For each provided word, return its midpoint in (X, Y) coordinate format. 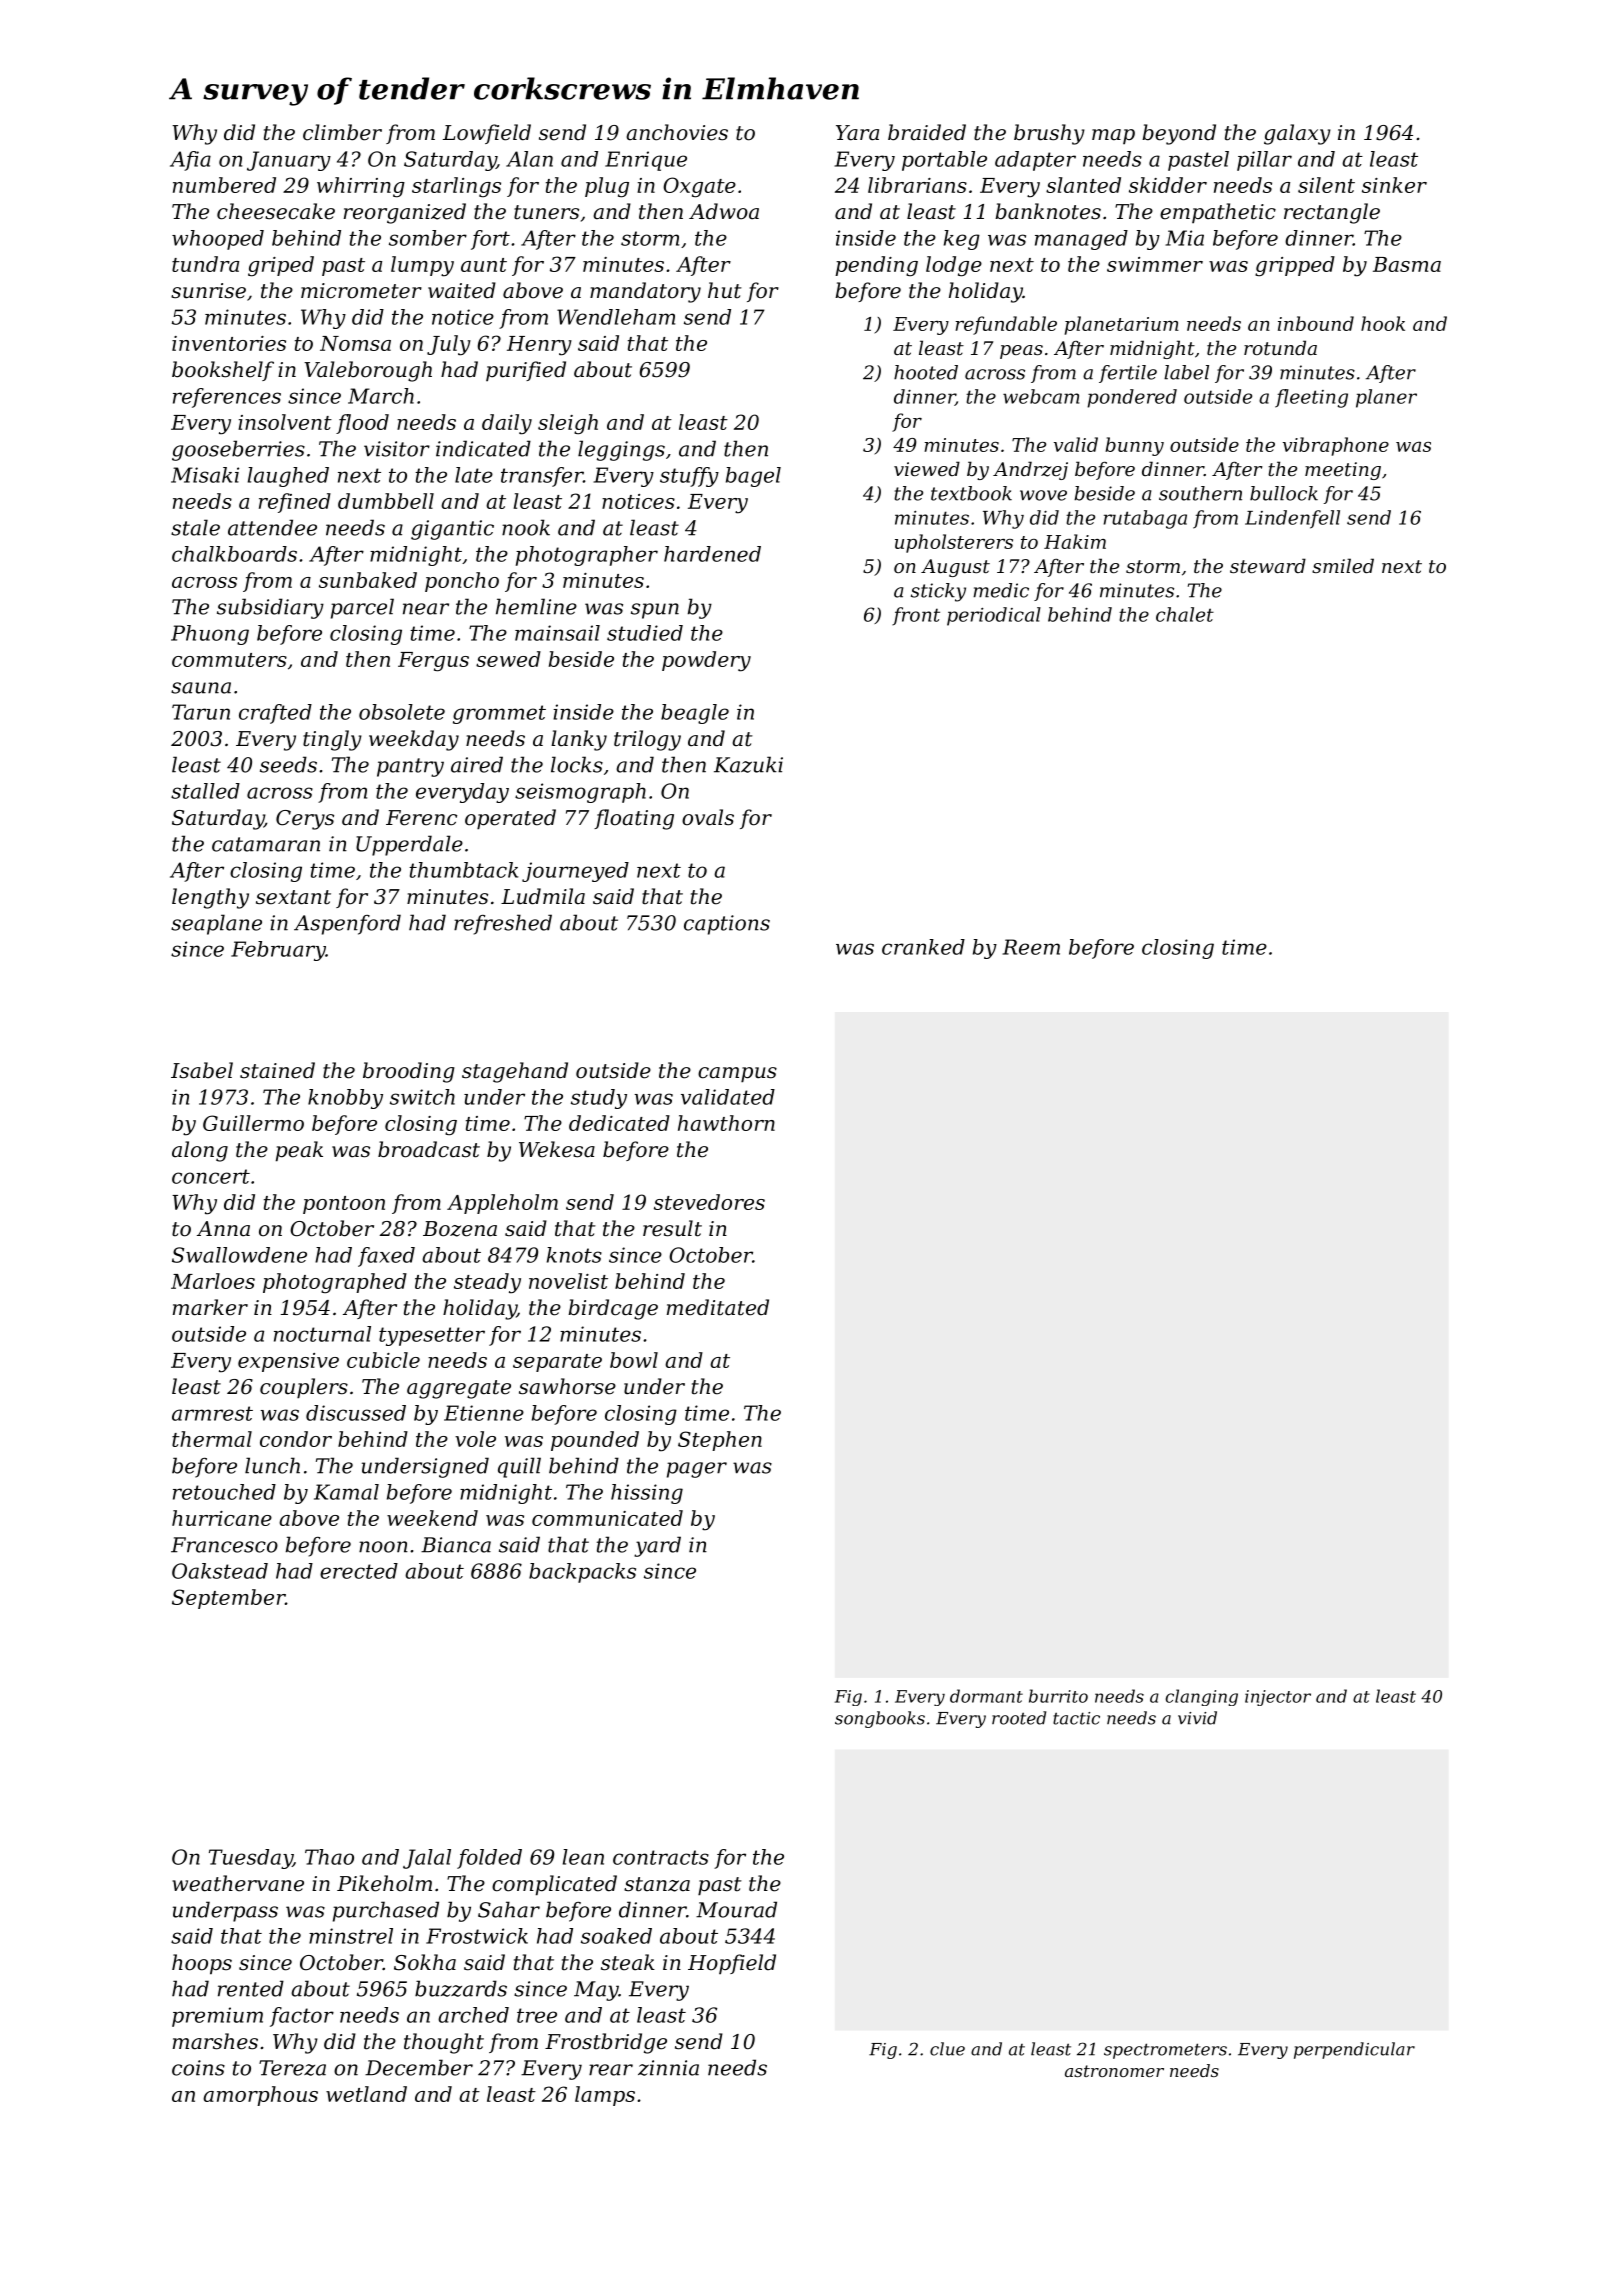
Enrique (646, 161)
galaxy (1297, 134)
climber (342, 132)
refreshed (503, 924)
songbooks (880, 1719)
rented (251, 1988)
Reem (1031, 947)
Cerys (305, 820)
